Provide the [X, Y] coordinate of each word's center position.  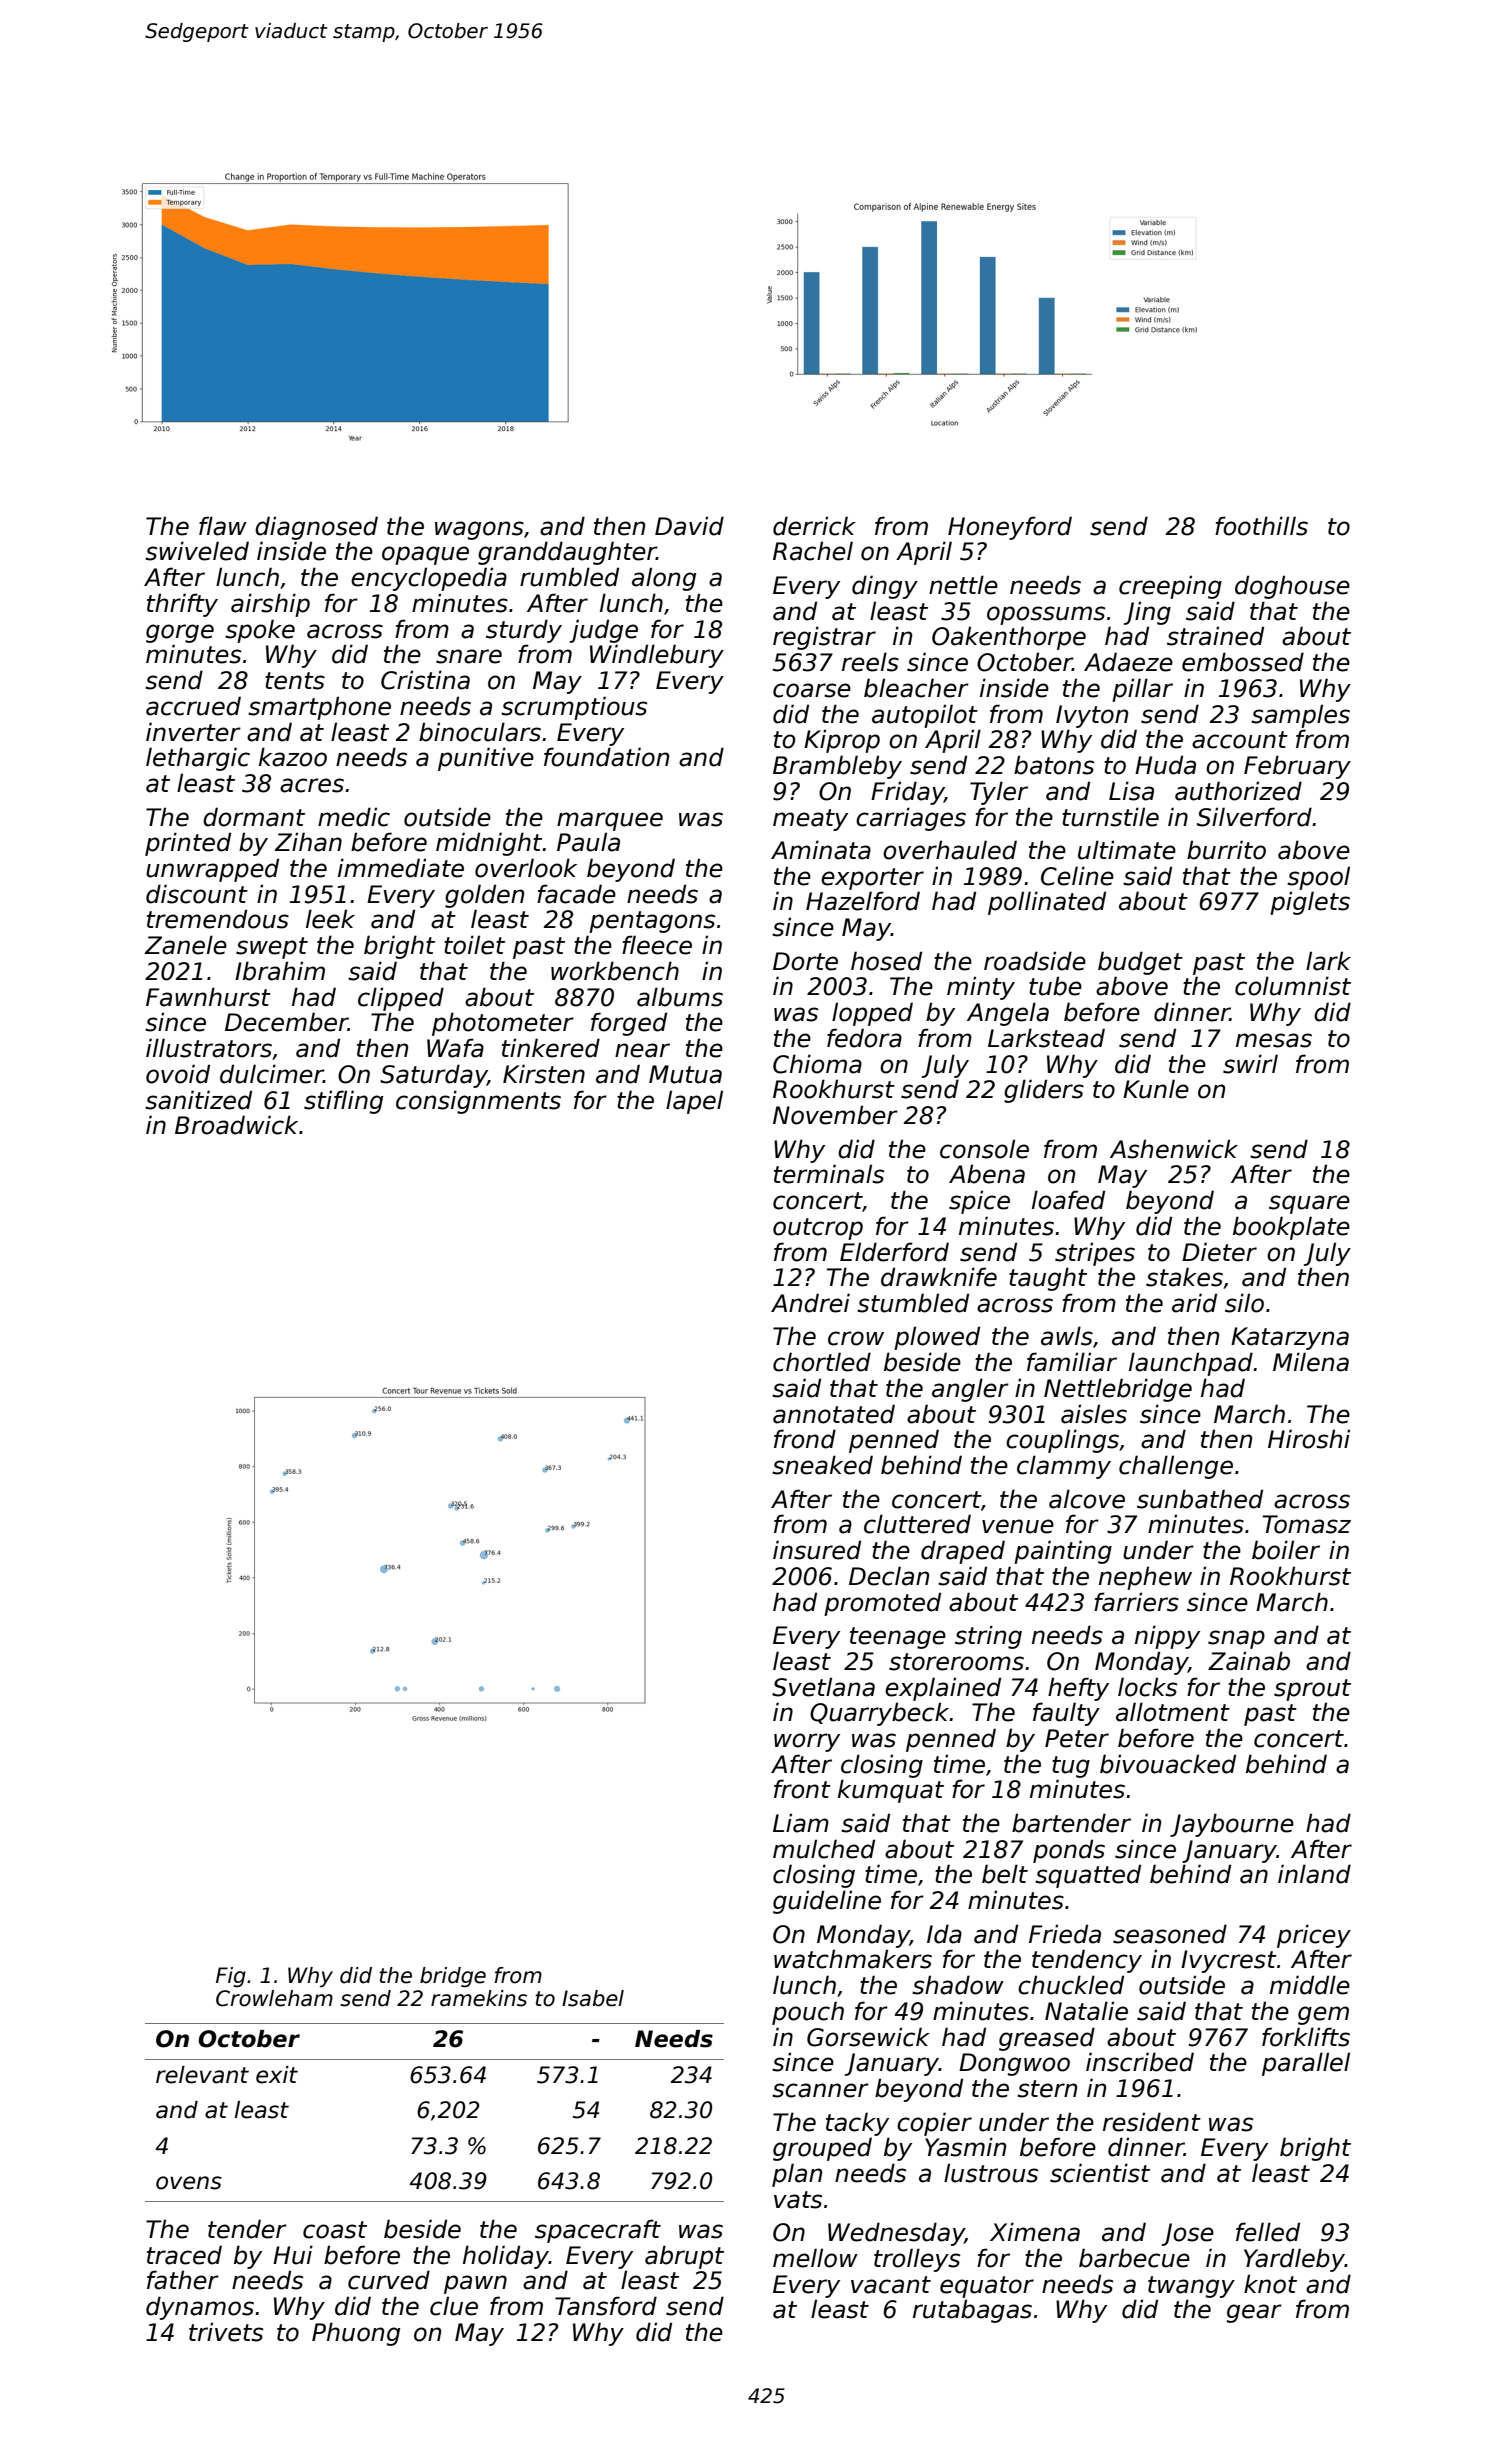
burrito [1226, 850]
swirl [1250, 1064]
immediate [401, 868]
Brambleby [837, 767]
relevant [202, 2075]
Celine [1077, 876]
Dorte [805, 961]
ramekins [479, 1998]
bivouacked [1168, 1764]
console [984, 1149]
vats [798, 2200]
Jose [1188, 2234]
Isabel [593, 1998]
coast [335, 2230]
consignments [478, 1102]
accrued [193, 706]
